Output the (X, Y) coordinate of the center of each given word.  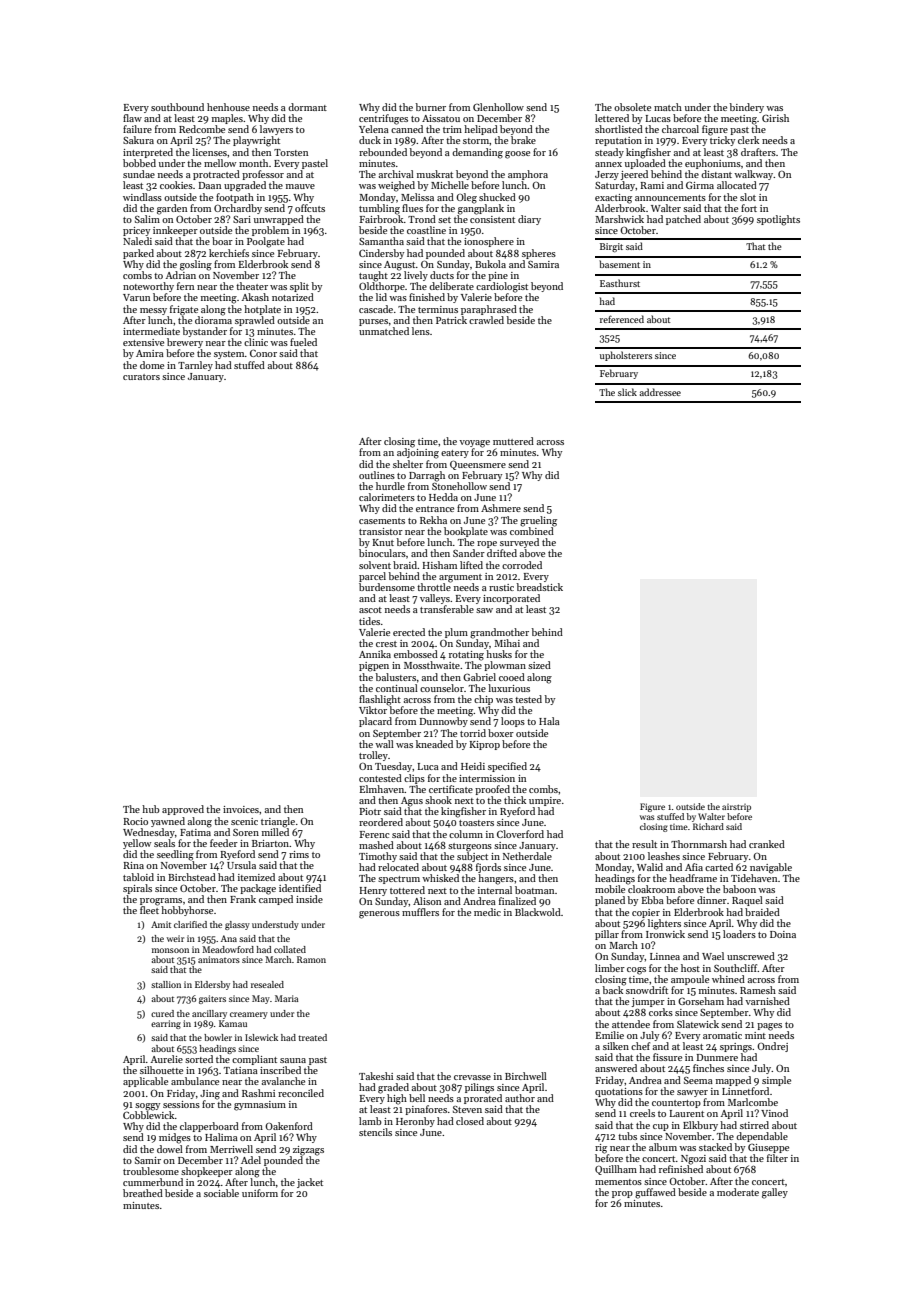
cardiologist (502, 287)
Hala (549, 721)
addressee (660, 392)
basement (619, 264)
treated (312, 1037)
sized (539, 665)
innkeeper (175, 231)
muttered (513, 441)
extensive (143, 342)
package (258, 889)
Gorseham (701, 1001)
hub (151, 809)
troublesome (151, 1171)
